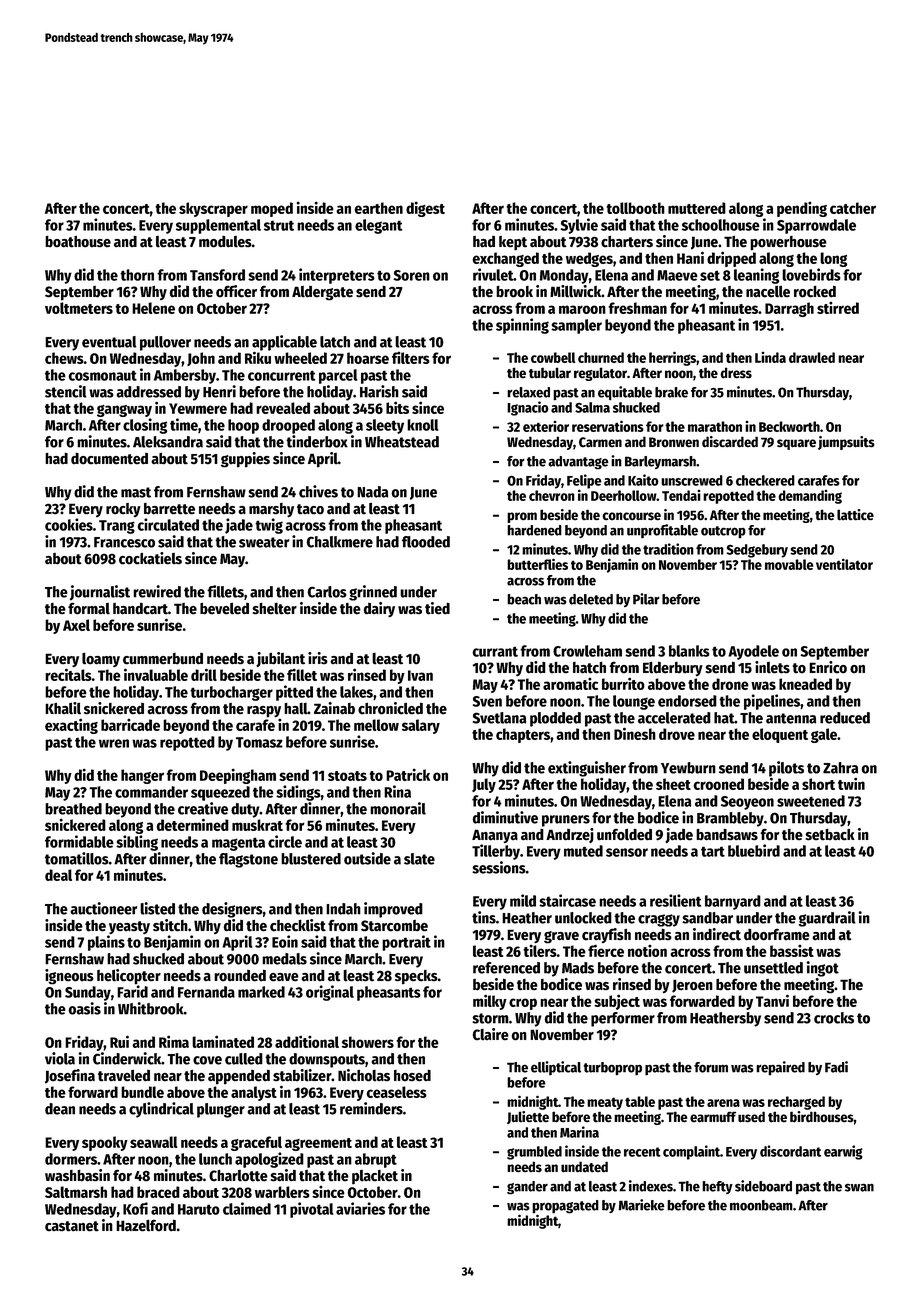 The image size is (924, 1308). I want to click on moped, so click(272, 209).
